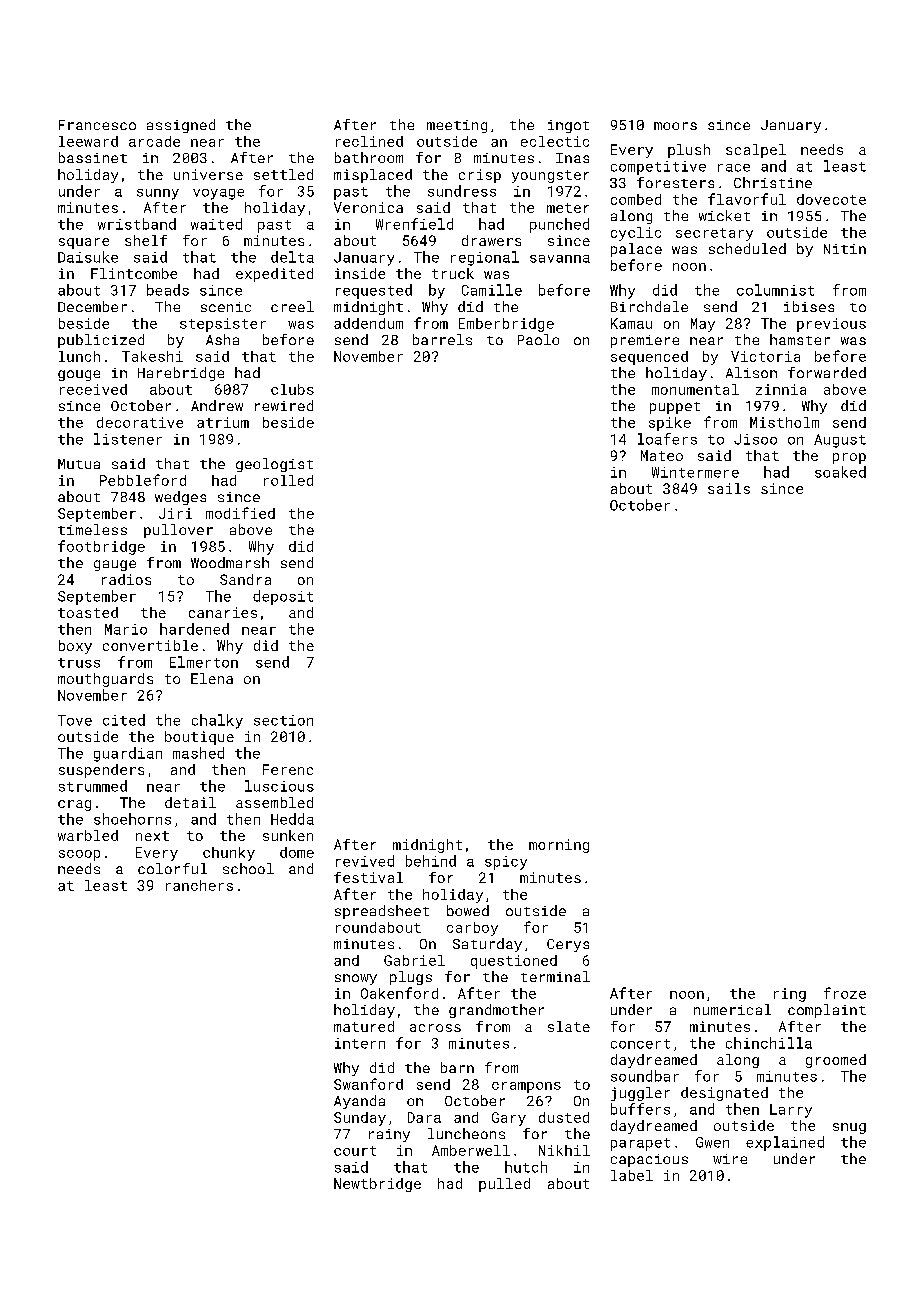 This image has width=924, height=1308. I want to click on deposit, so click(283, 597).
